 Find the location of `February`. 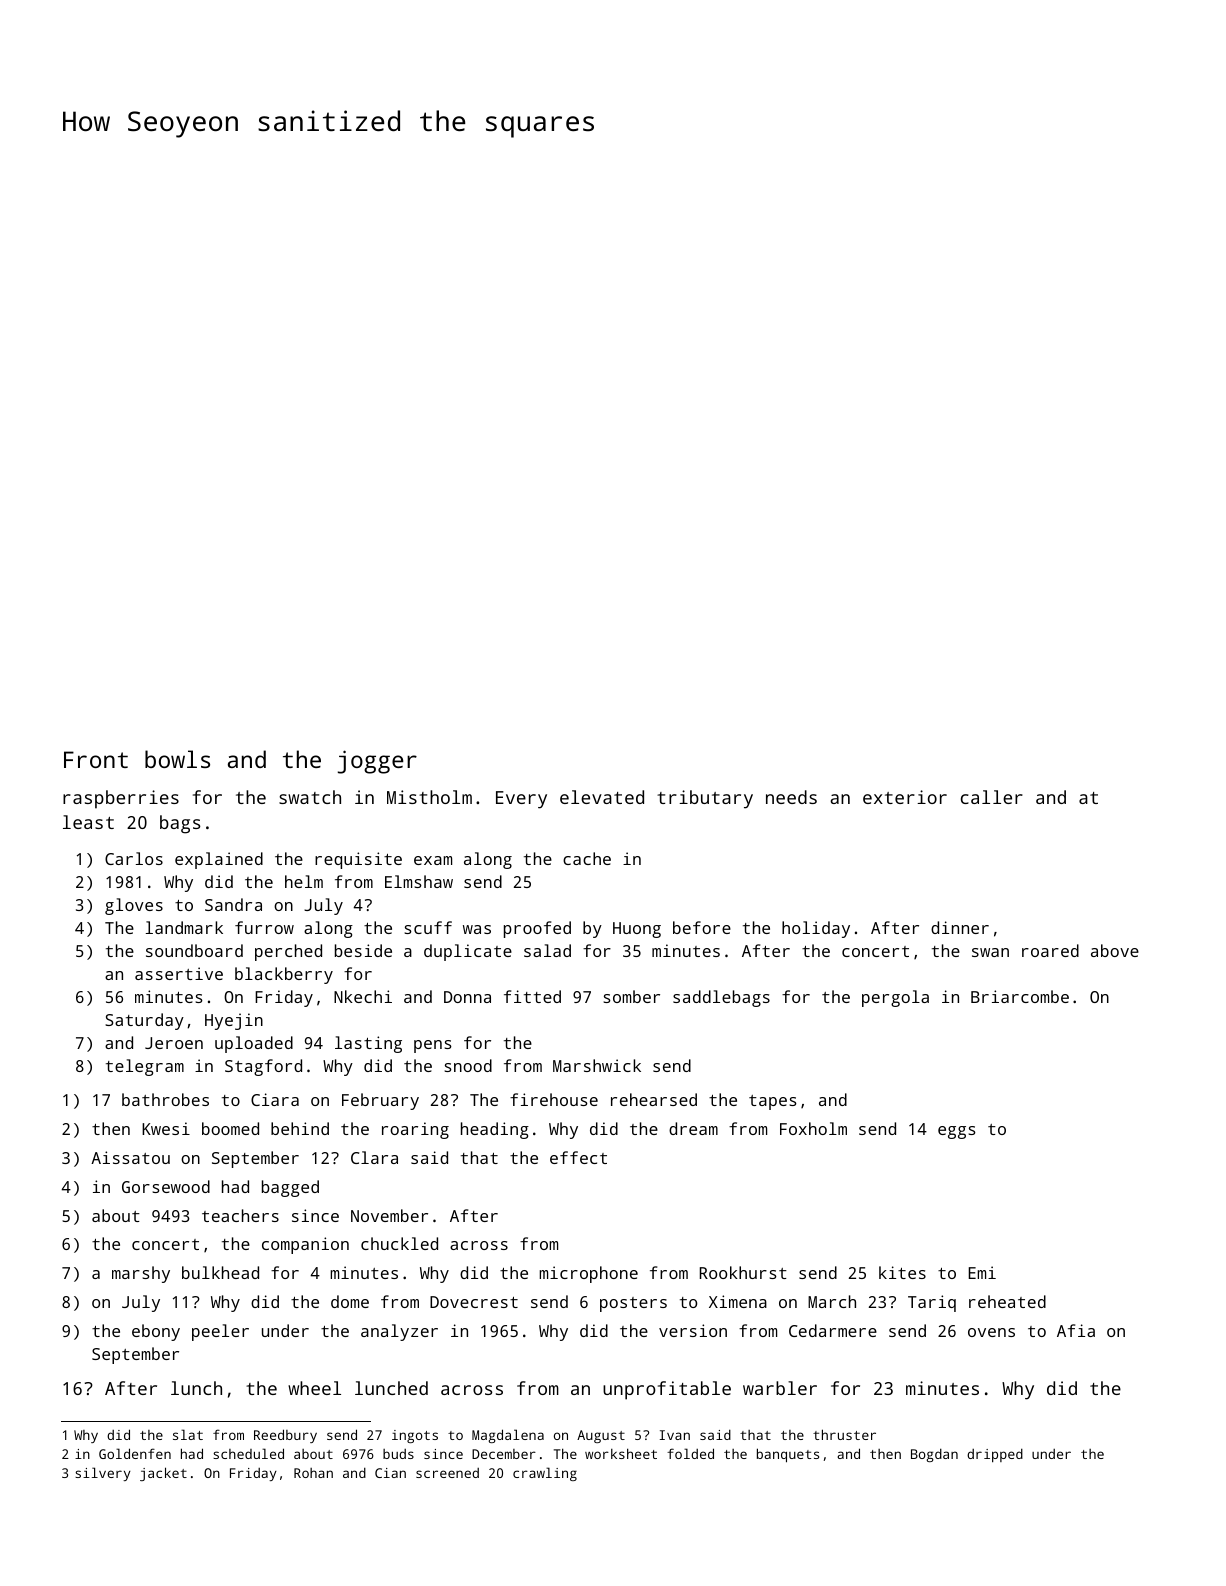

February is located at coordinates (380, 1101).
